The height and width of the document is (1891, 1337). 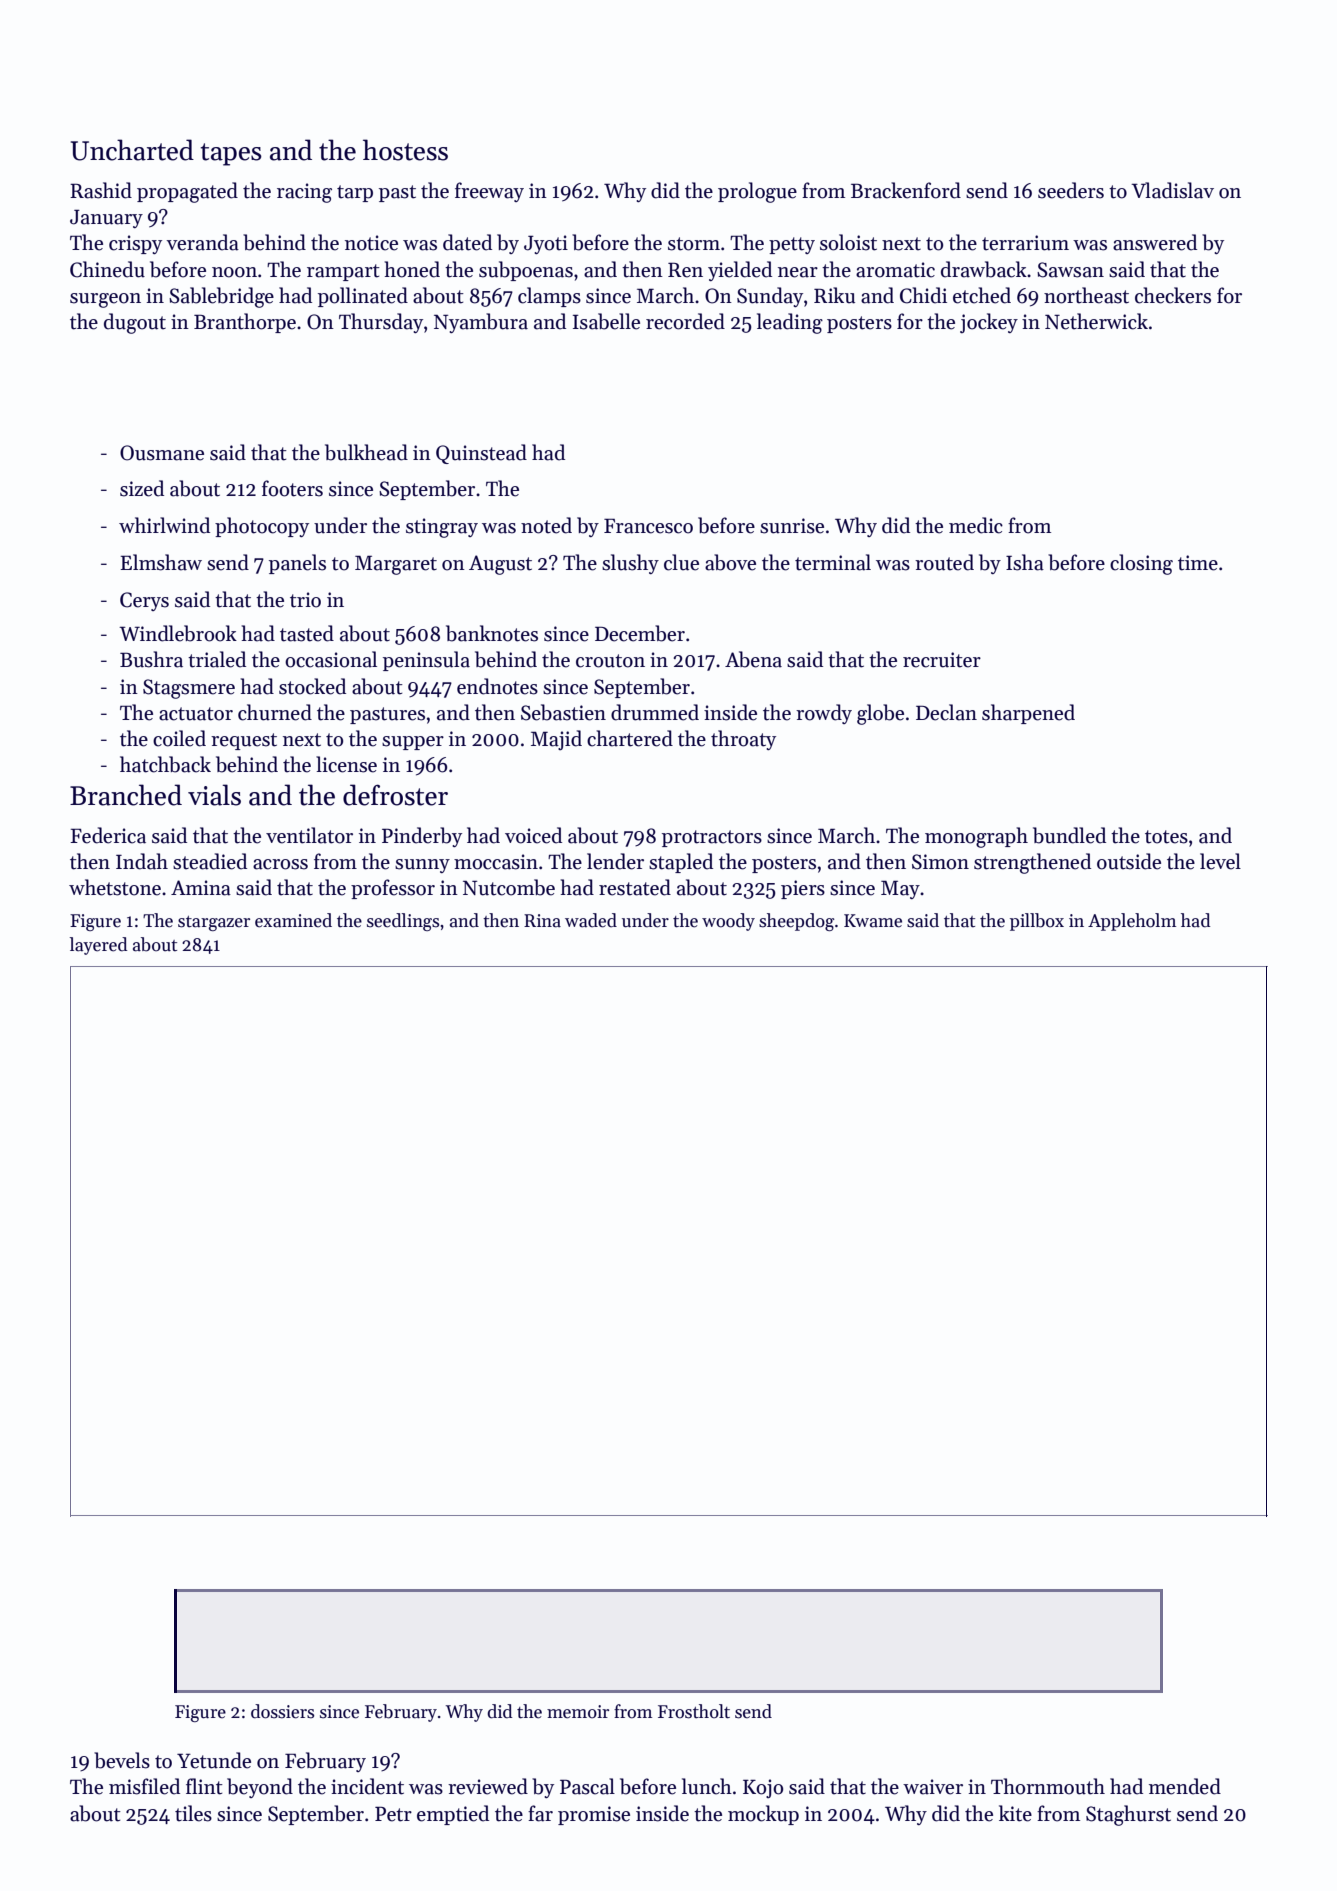 I want to click on dossiers, so click(x=282, y=1711).
